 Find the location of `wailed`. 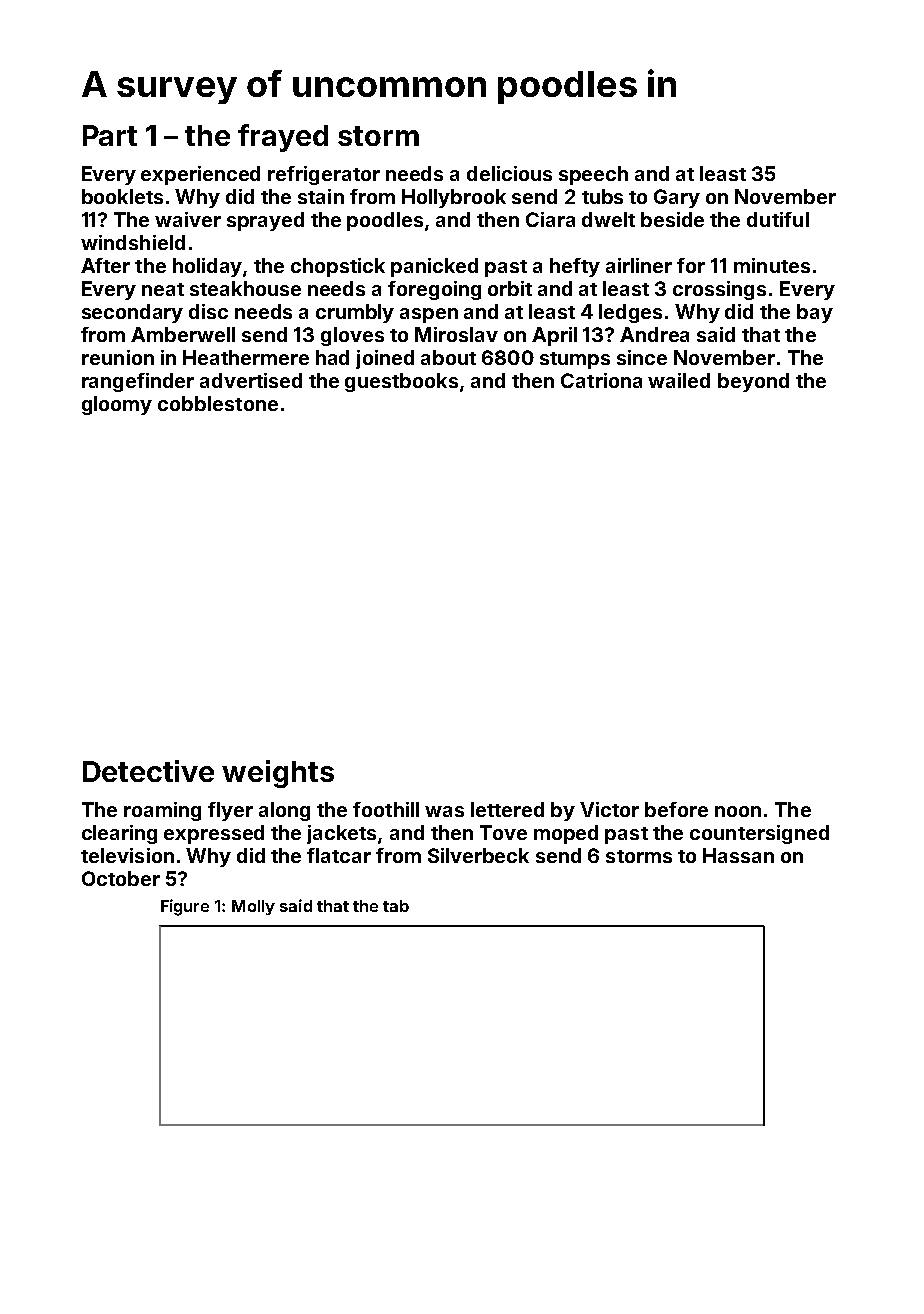

wailed is located at coordinates (679, 380).
